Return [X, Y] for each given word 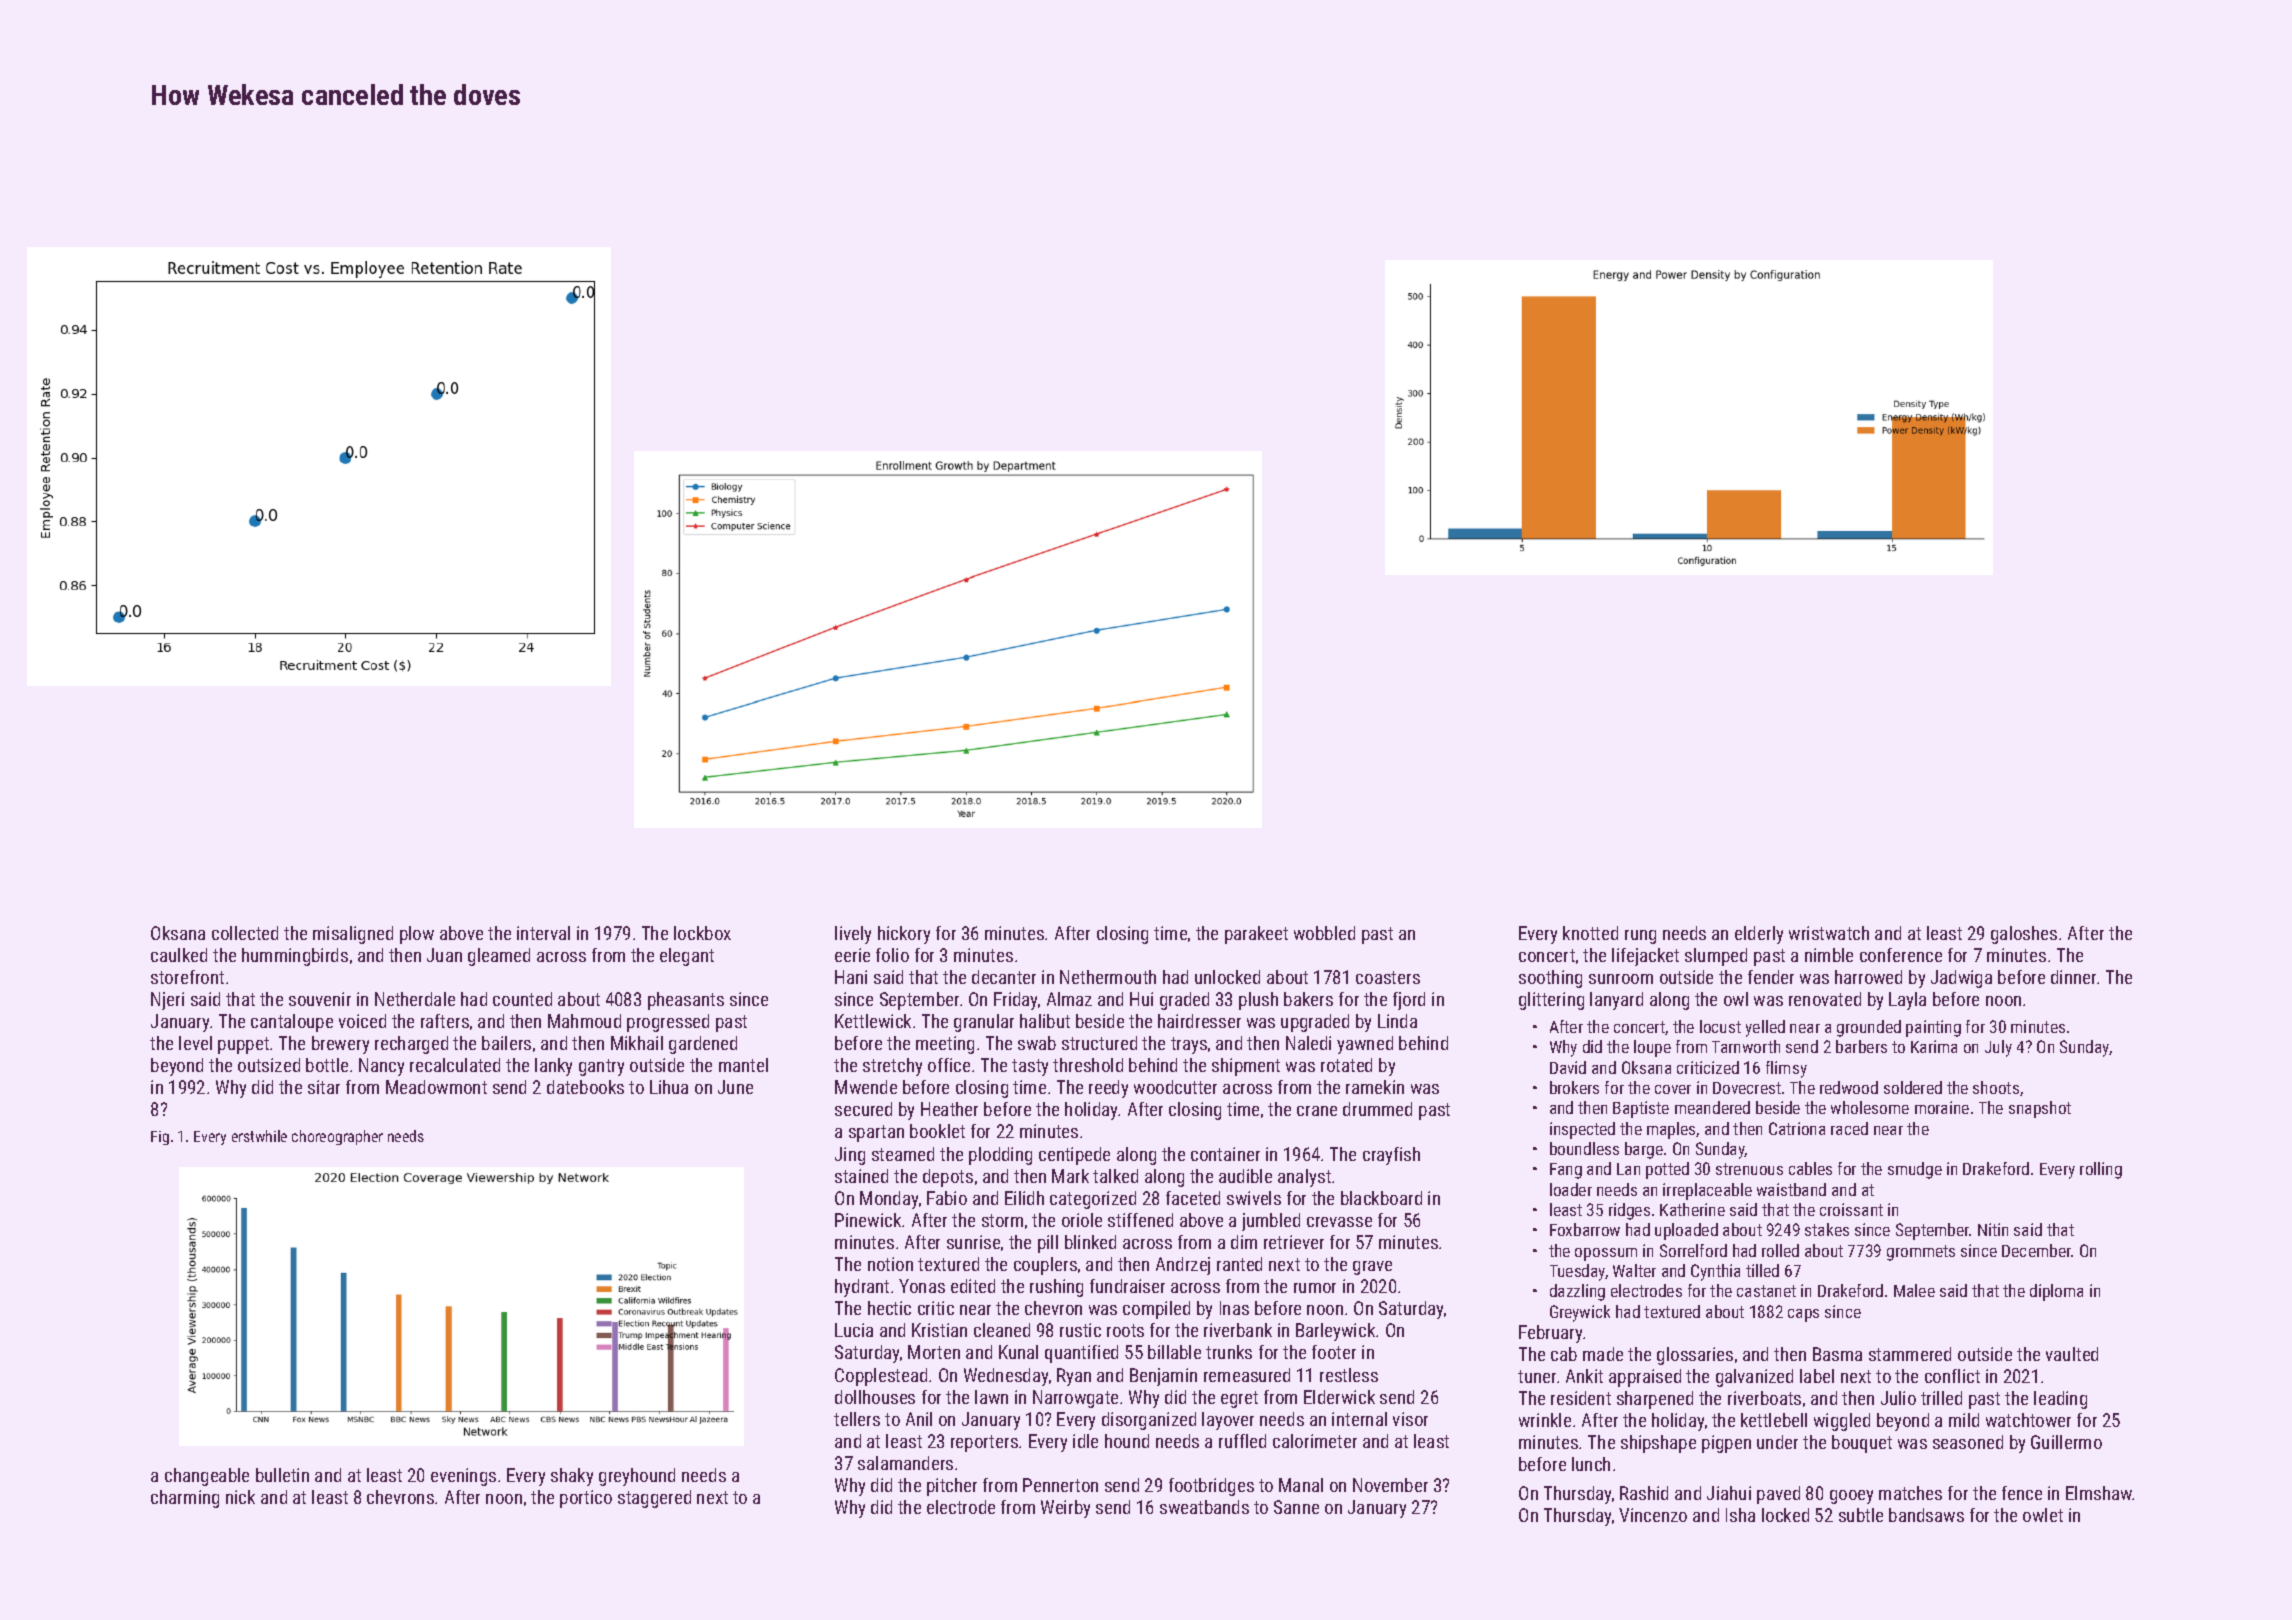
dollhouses [875, 1397]
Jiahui [1729, 1493]
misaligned [353, 935]
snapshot [2040, 1109]
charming [185, 1499]
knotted [1590, 933]
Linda [1397, 1021]
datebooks [585, 1087]
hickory [904, 935]
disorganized [1149, 1421]
